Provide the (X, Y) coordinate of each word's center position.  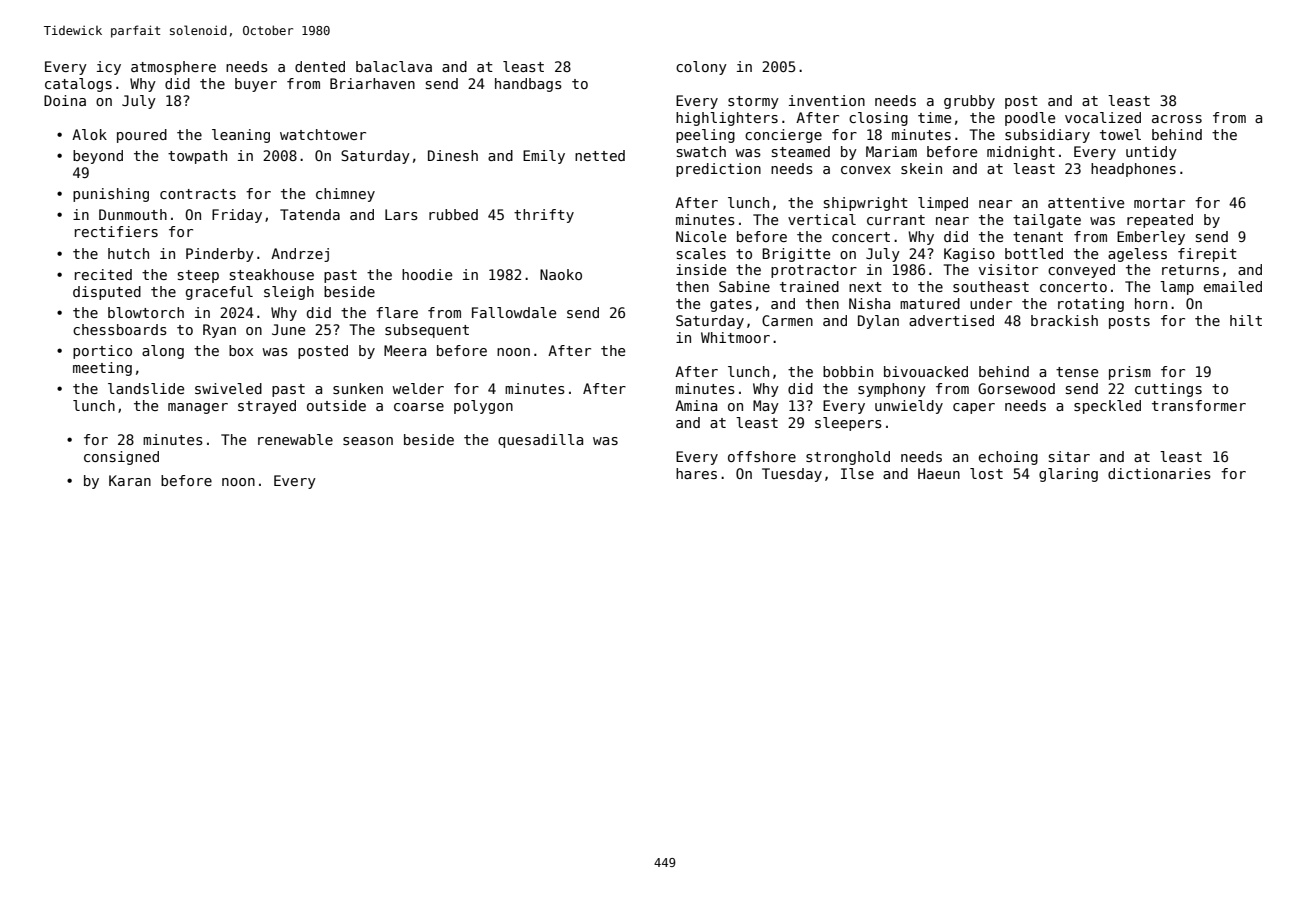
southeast (991, 286)
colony (701, 68)
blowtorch (146, 312)
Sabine (744, 286)
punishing (111, 195)
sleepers (848, 424)
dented (320, 66)
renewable (295, 439)
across (1177, 119)
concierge (783, 136)
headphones (1133, 170)
